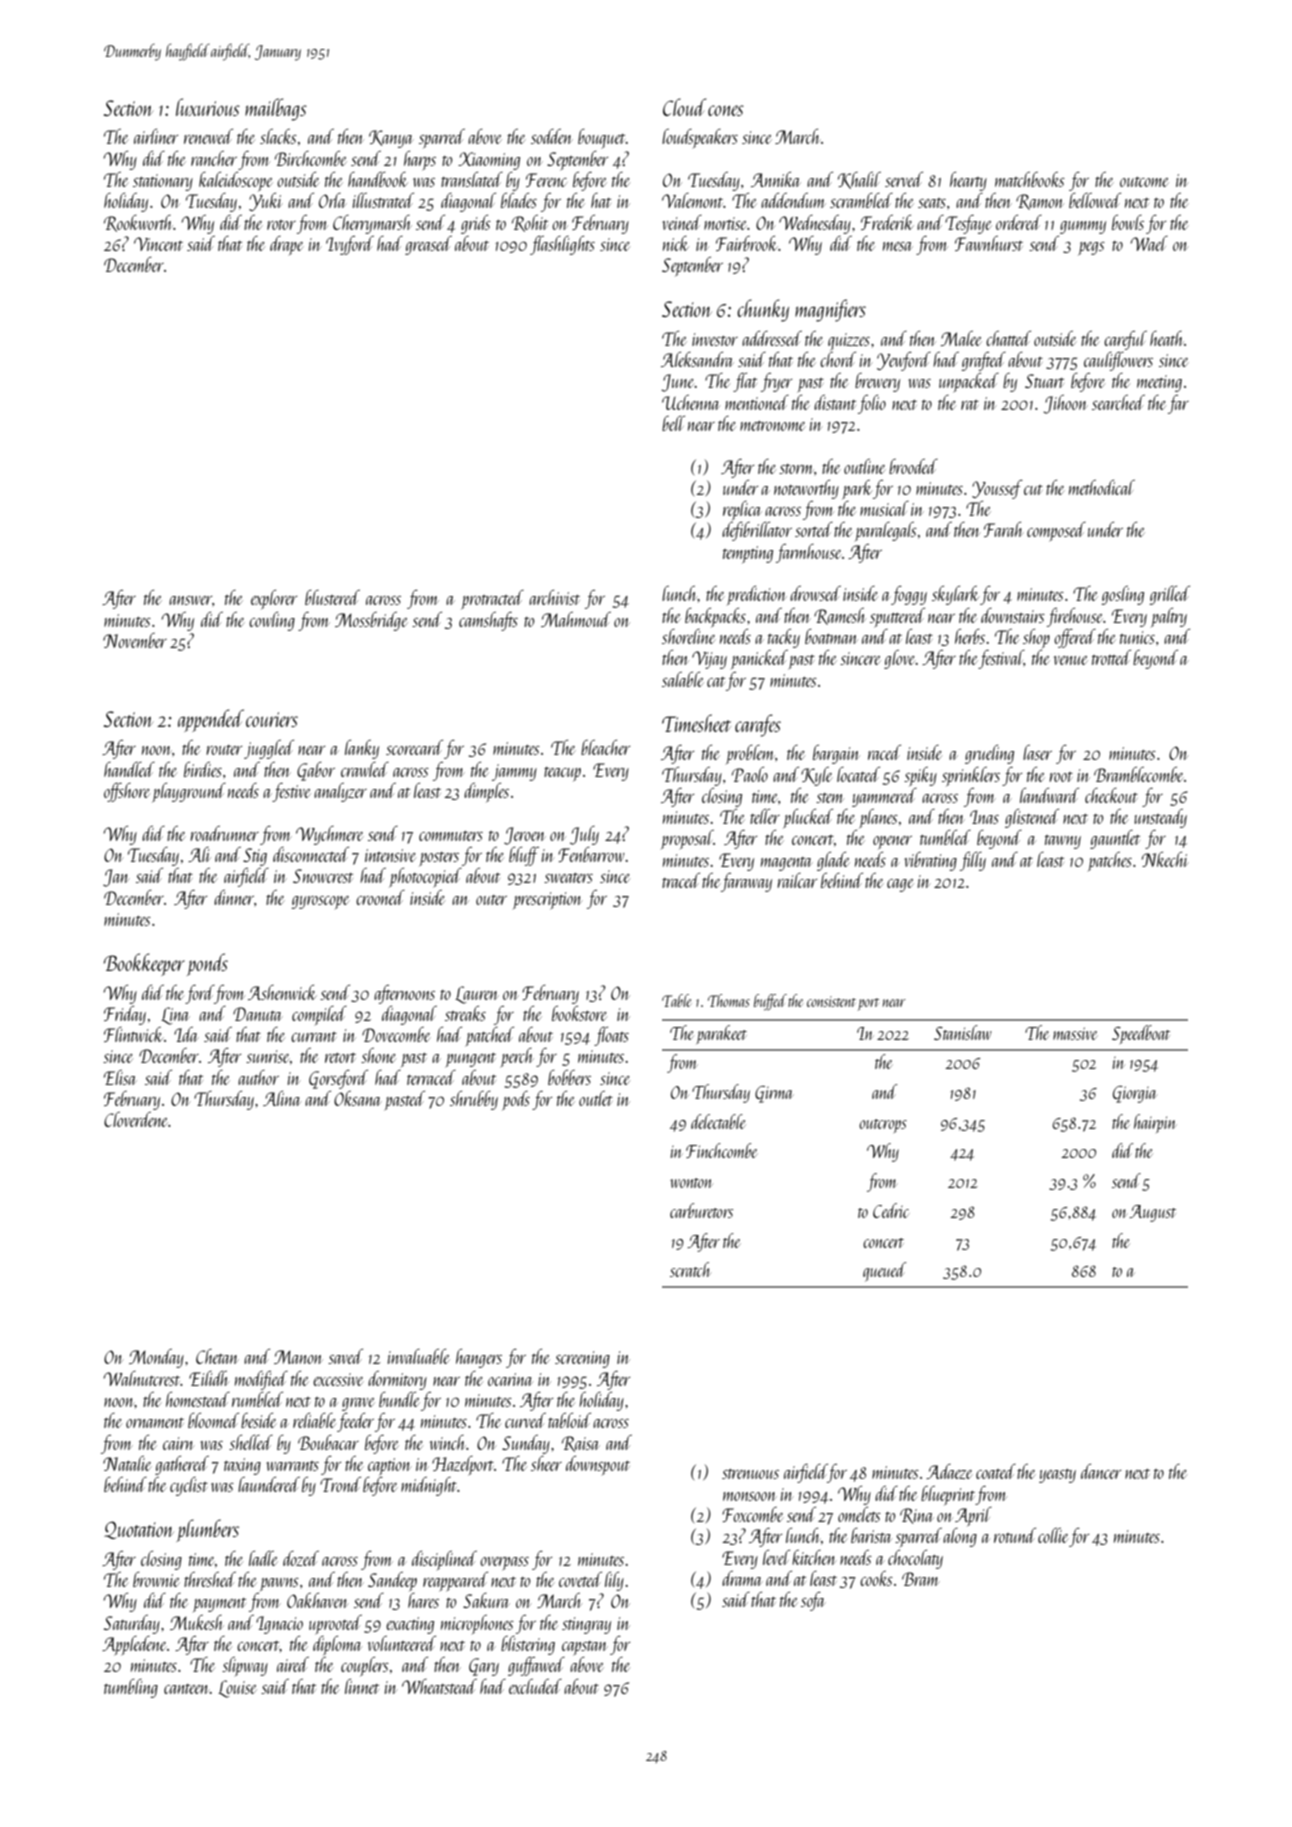 Image resolution: width=1292 pixels, height=1827 pixels. I want to click on composed, so click(1056, 532).
